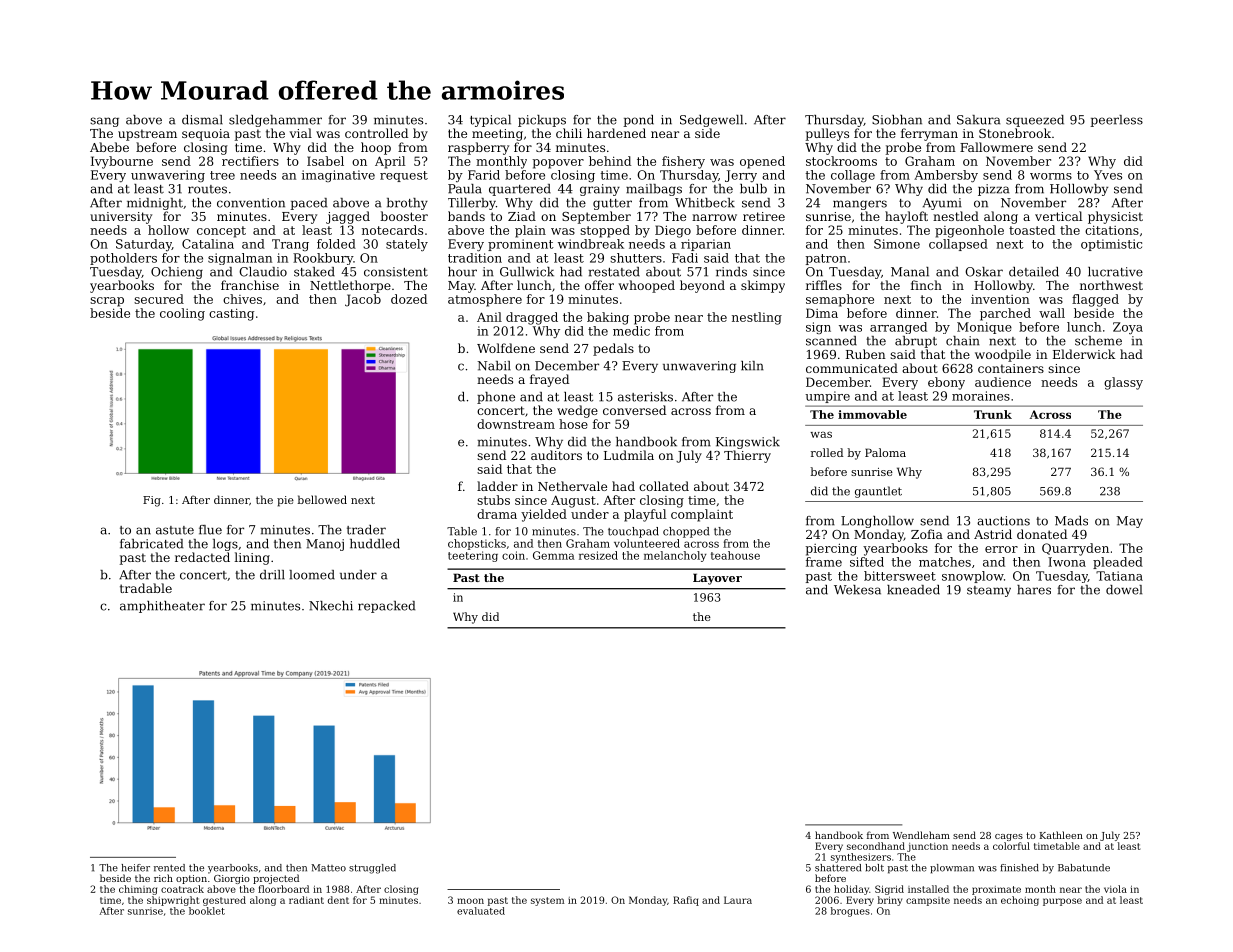 This document has height=952, width=1233. What do you see at coordinates (263, 272) in the document?
I see `Claudio` at bounding box center [263, 272].
